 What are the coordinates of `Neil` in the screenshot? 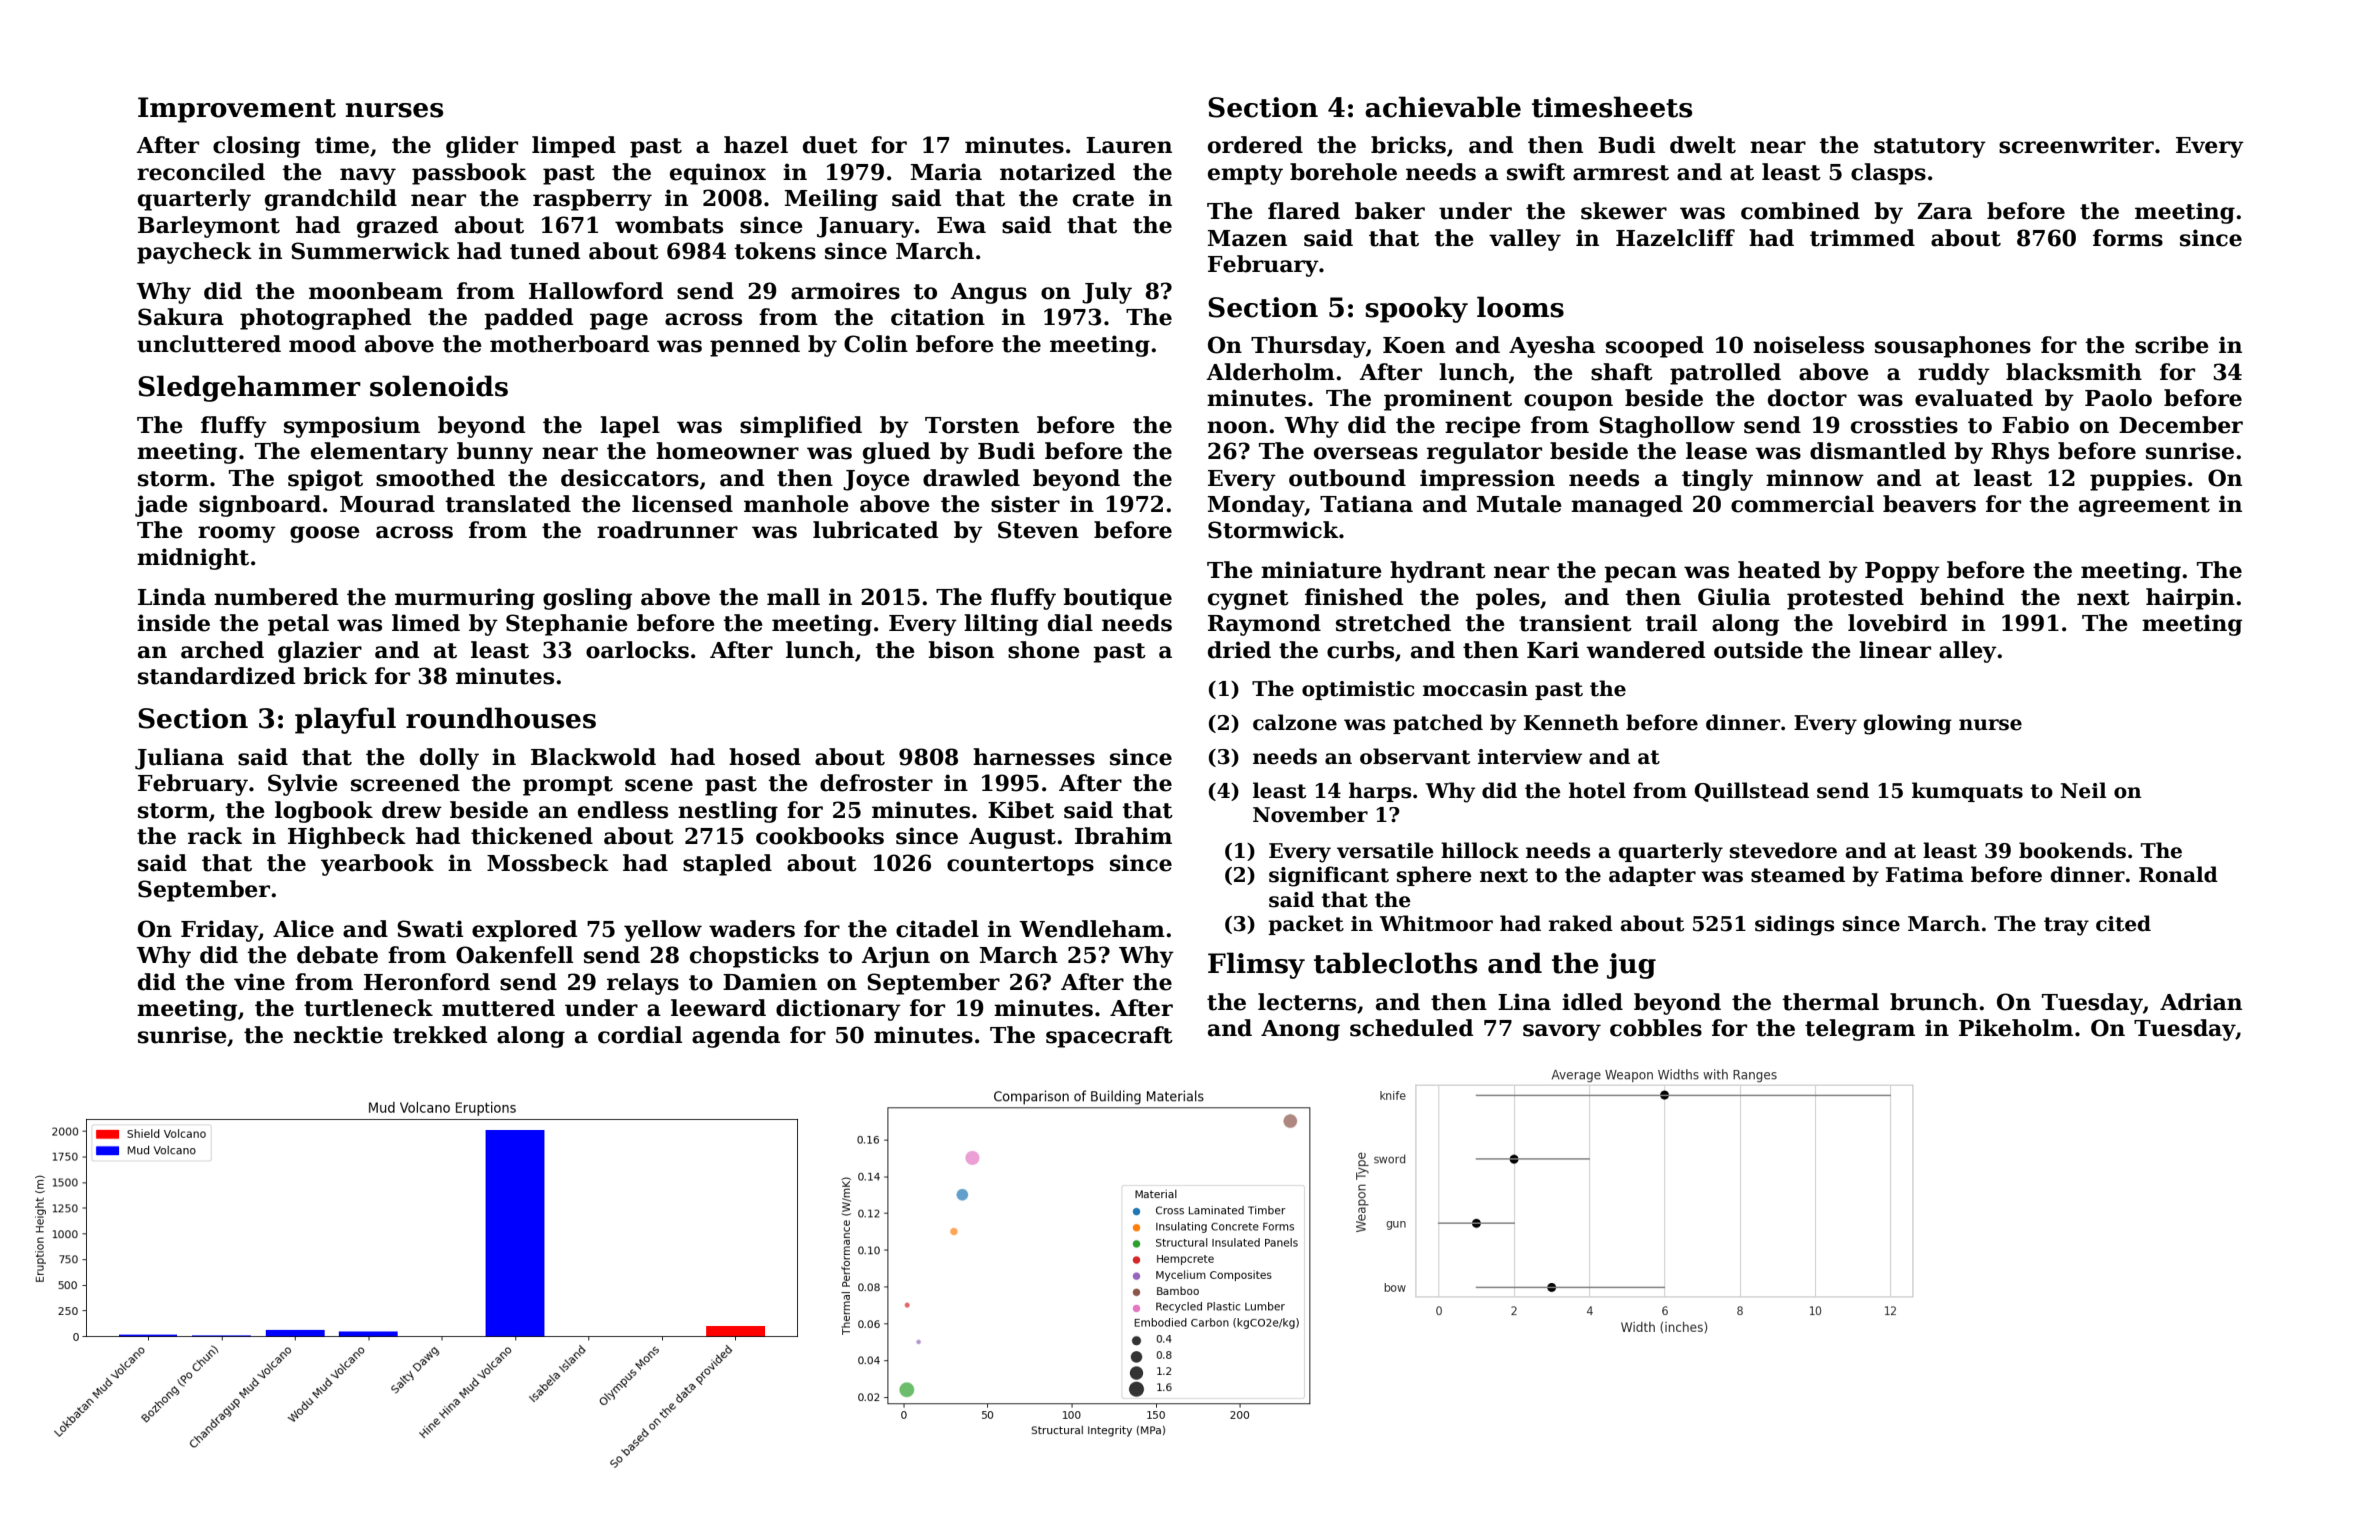 It's located at (2083, 790).
